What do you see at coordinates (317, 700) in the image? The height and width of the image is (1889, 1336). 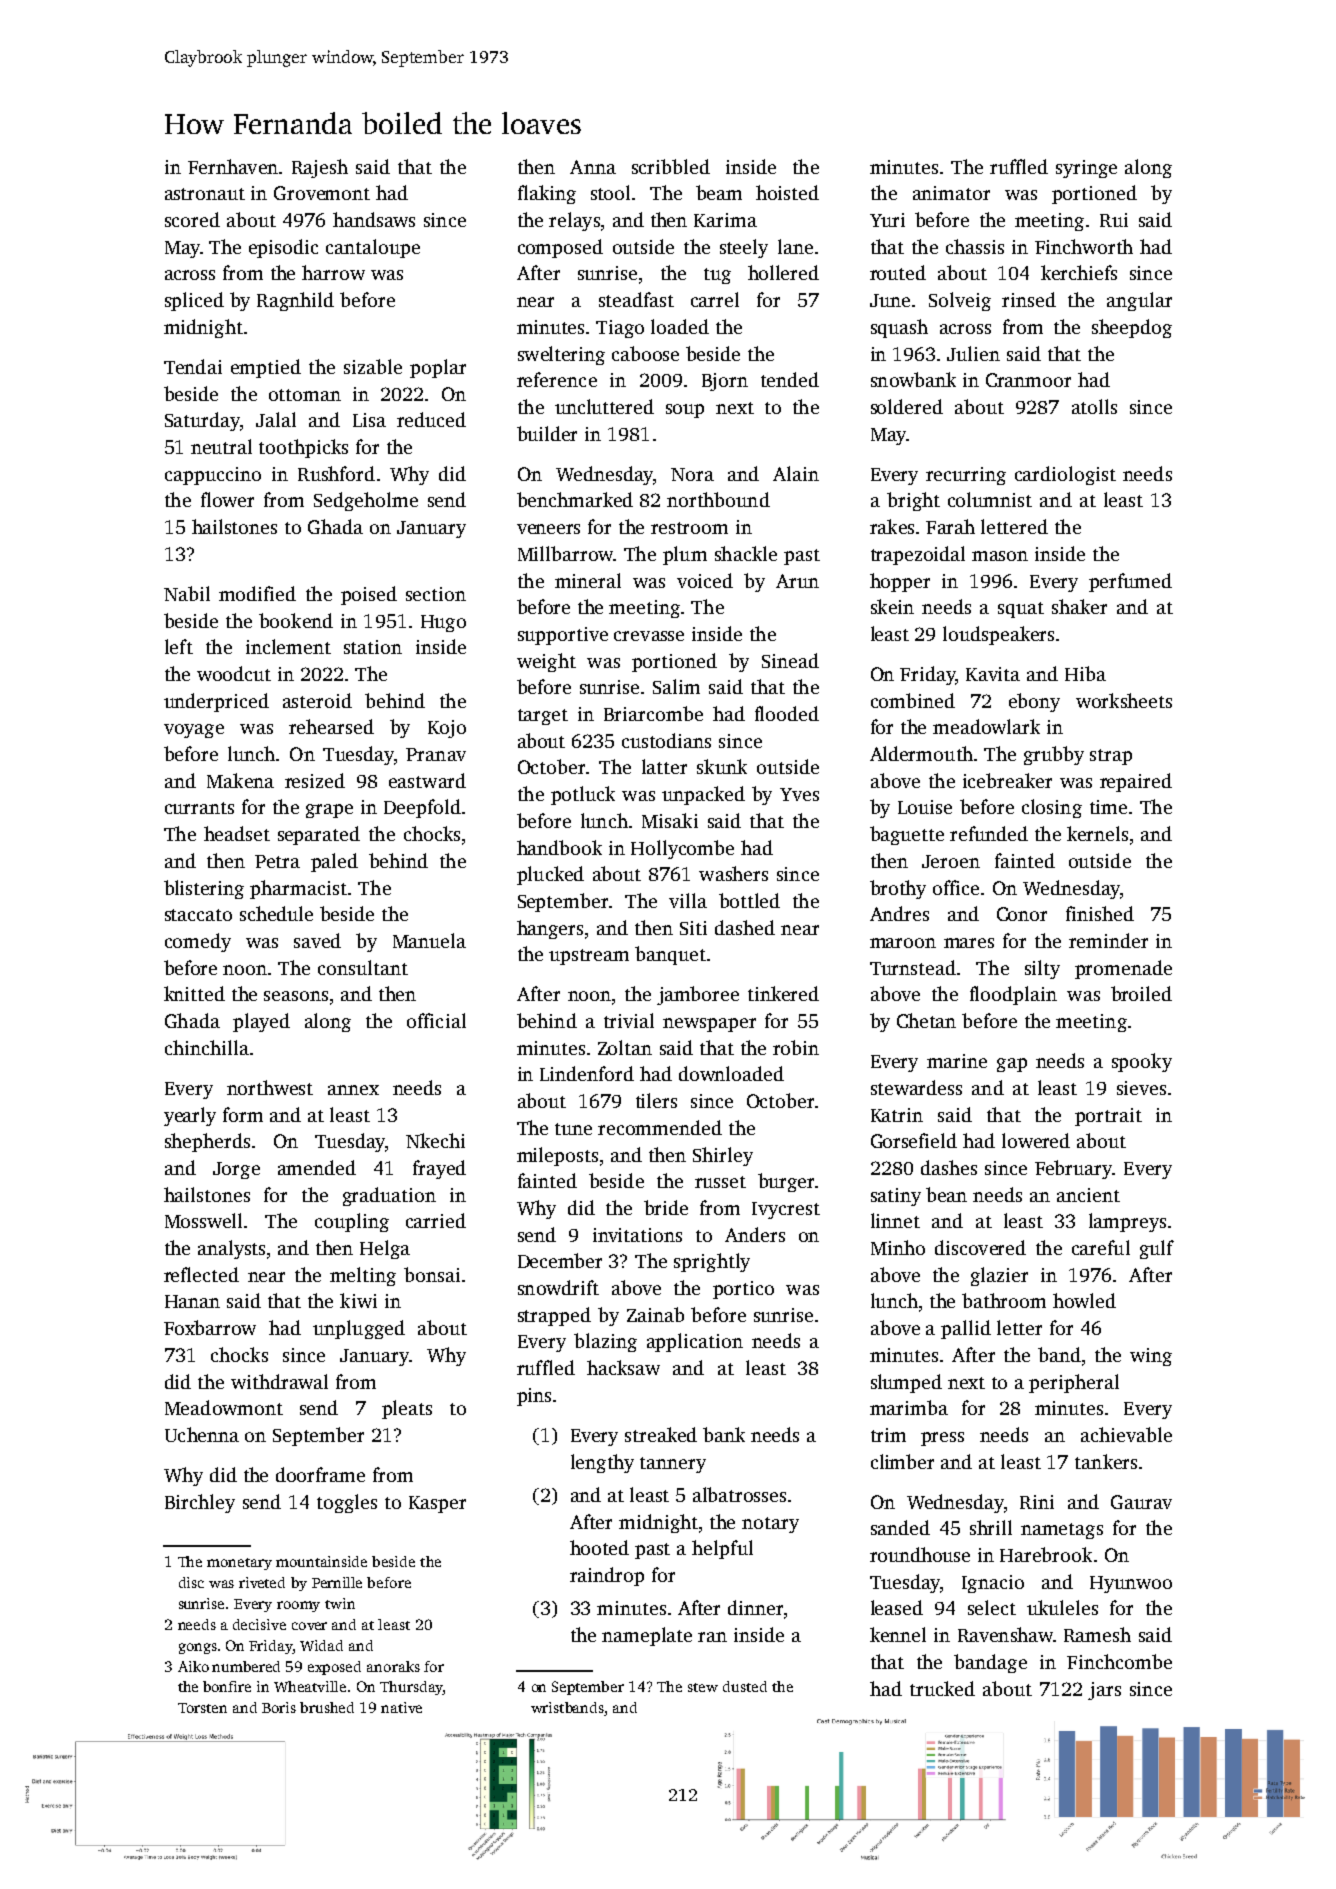 I see `asteroid` at bounding box center [317, 700].
